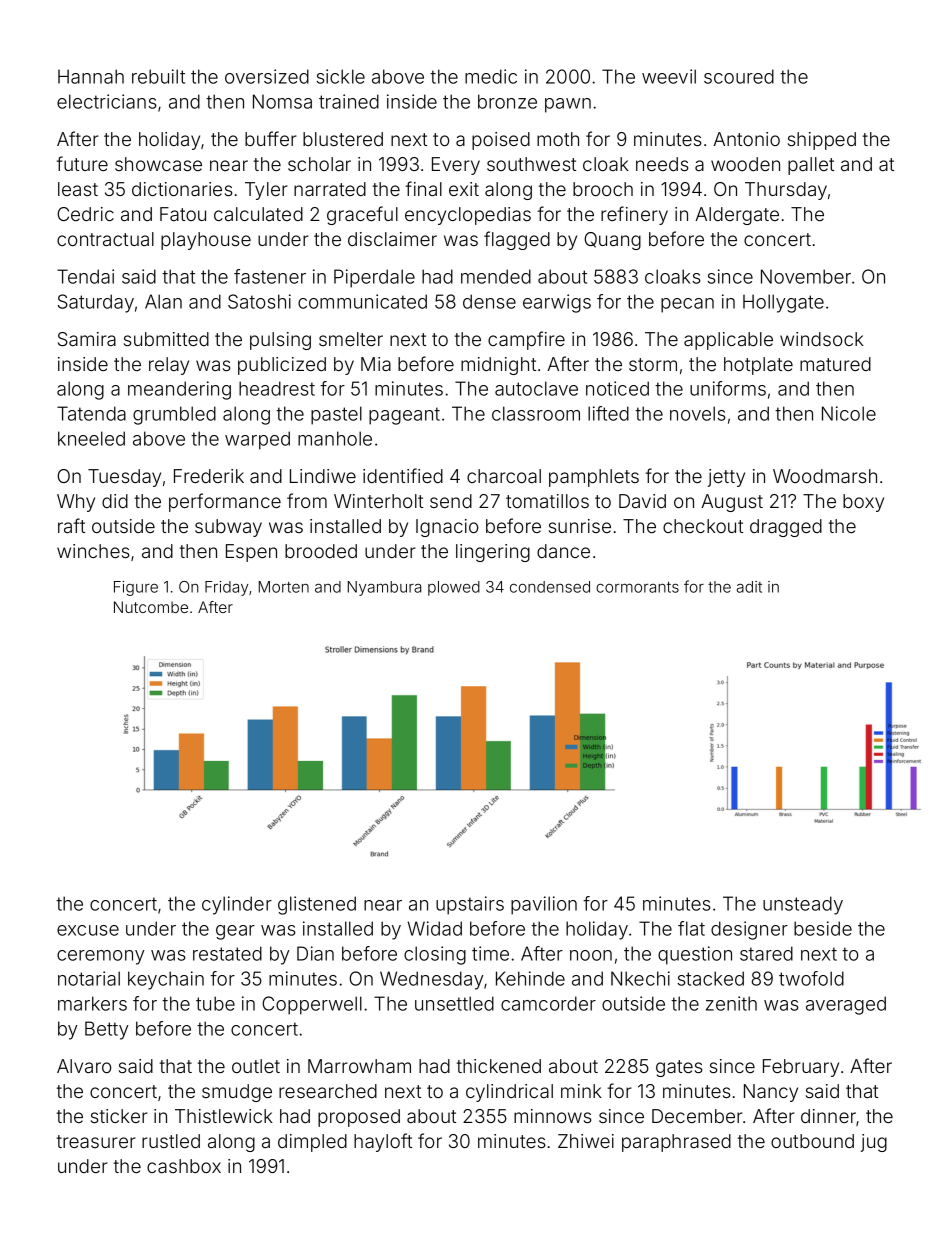  Describe the element at coordinates (158, 76) in the image. I see `rebuilt` at that location.
